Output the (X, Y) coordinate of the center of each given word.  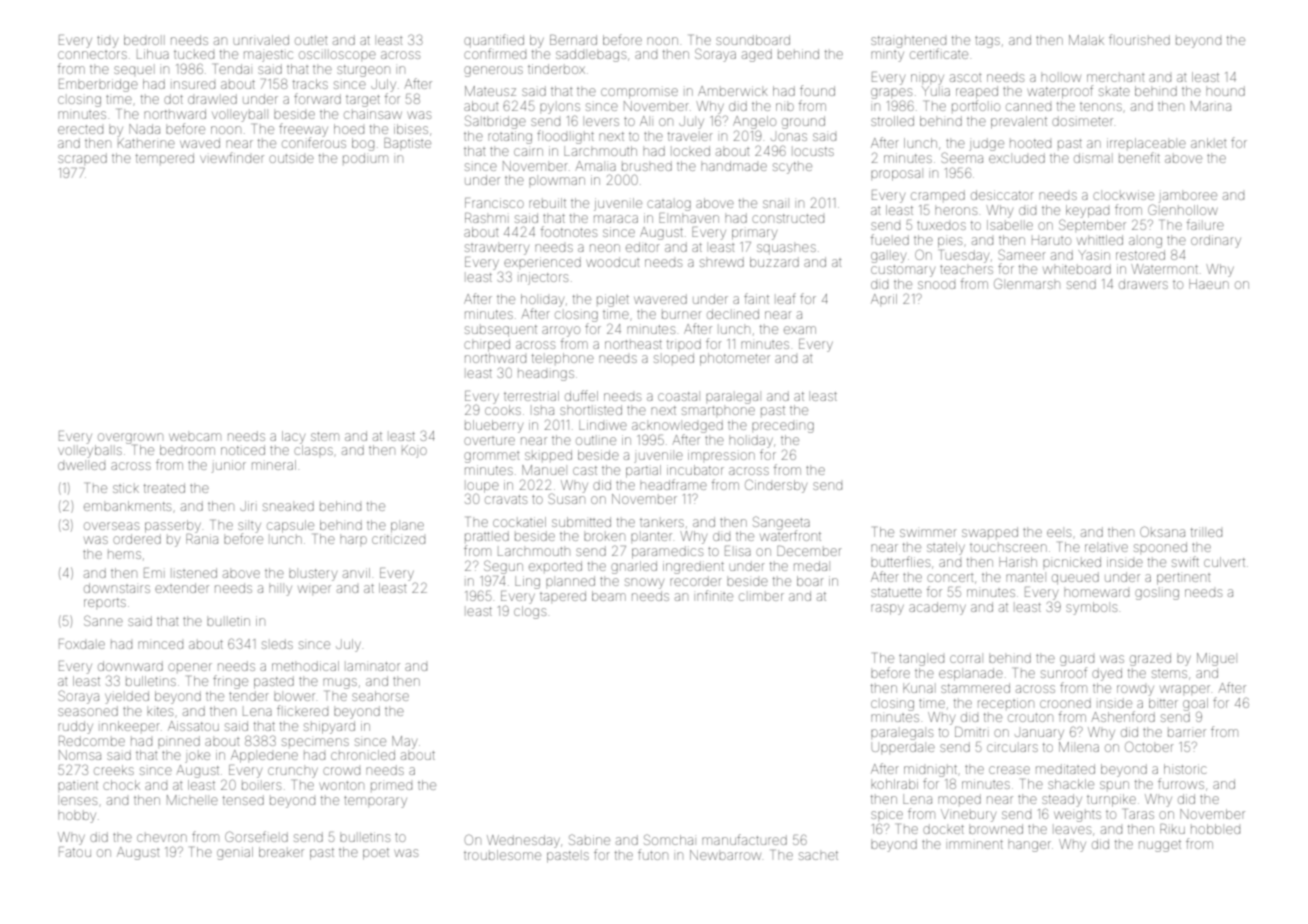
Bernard (573, 40)
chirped (487, 345)
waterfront (790, 535)
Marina (1211, 106)
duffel (581, 395)
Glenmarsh (1027, 283)
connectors (92, 55)
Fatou (75, 852)
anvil (356, 573)
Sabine (589, 839)
